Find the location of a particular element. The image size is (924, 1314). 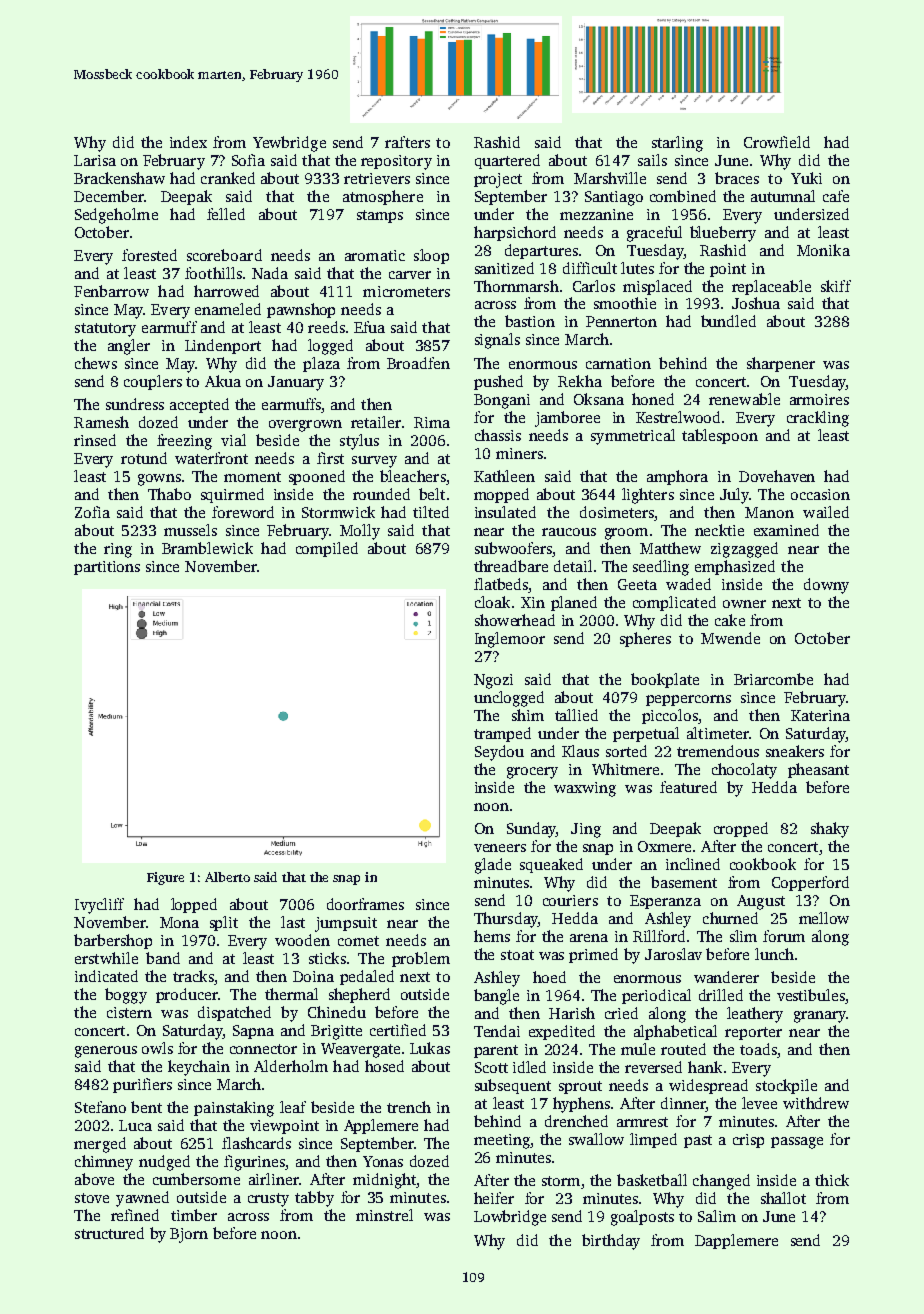

Brackenshaw is located at coordinates (119, 178).
